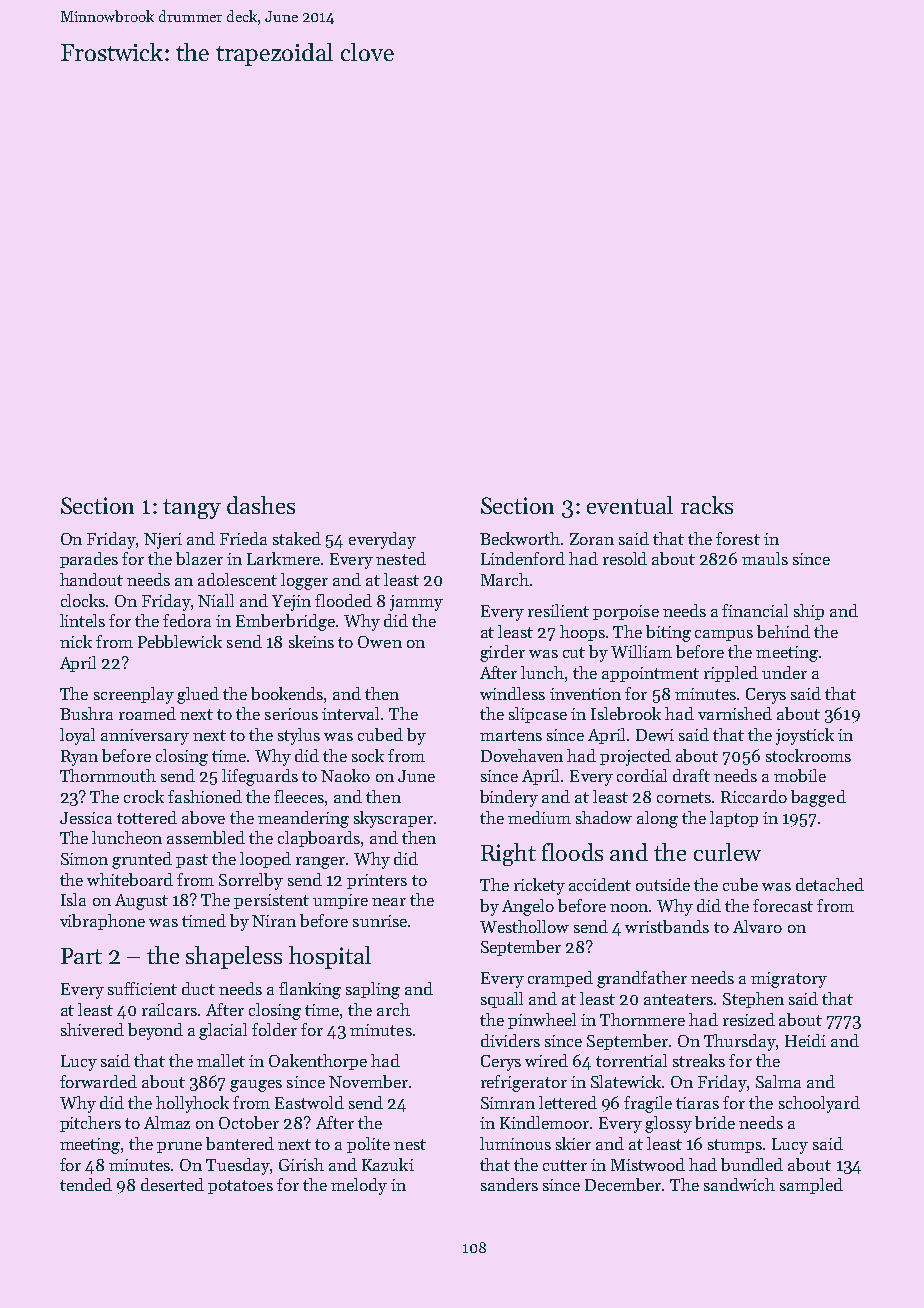 This screenshot has width=924, height=1308. I want to click on eventual, so click(630, 505).
